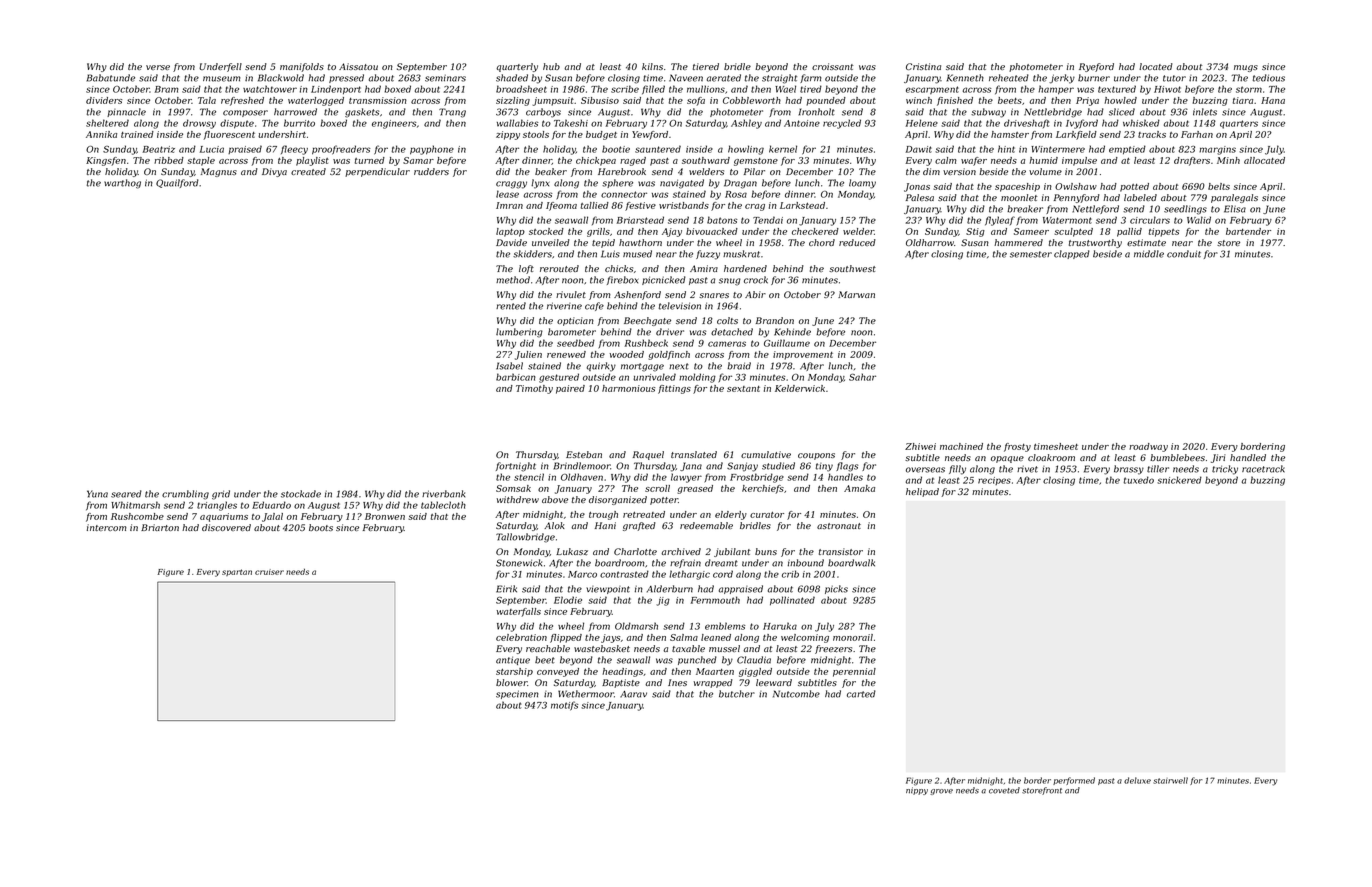 This screenshot has width=1372, height=887. I want to click on Yuna, so click(97, 494).
